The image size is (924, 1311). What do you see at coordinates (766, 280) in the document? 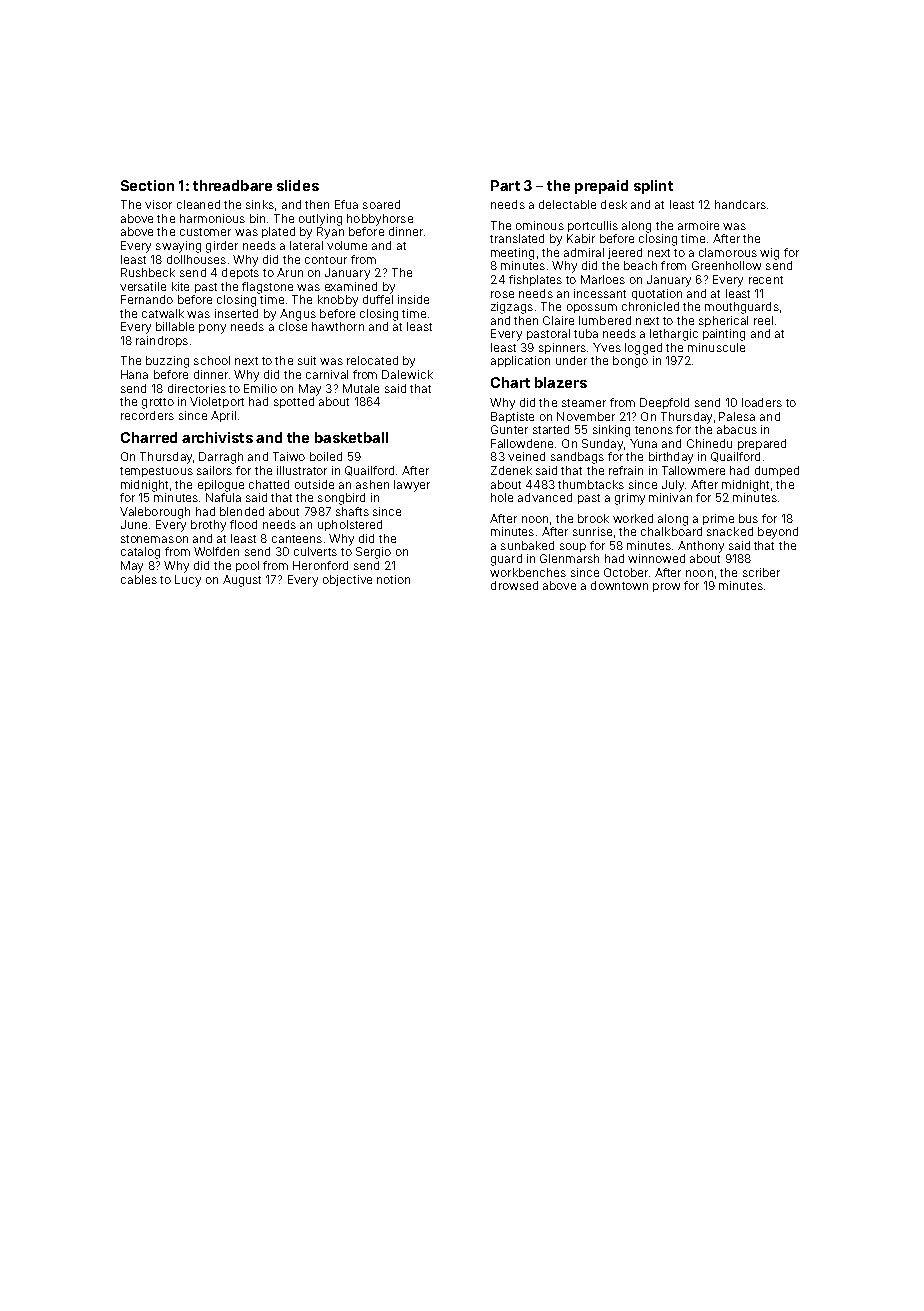
I see `recent` at bounding box center [766, 280].
